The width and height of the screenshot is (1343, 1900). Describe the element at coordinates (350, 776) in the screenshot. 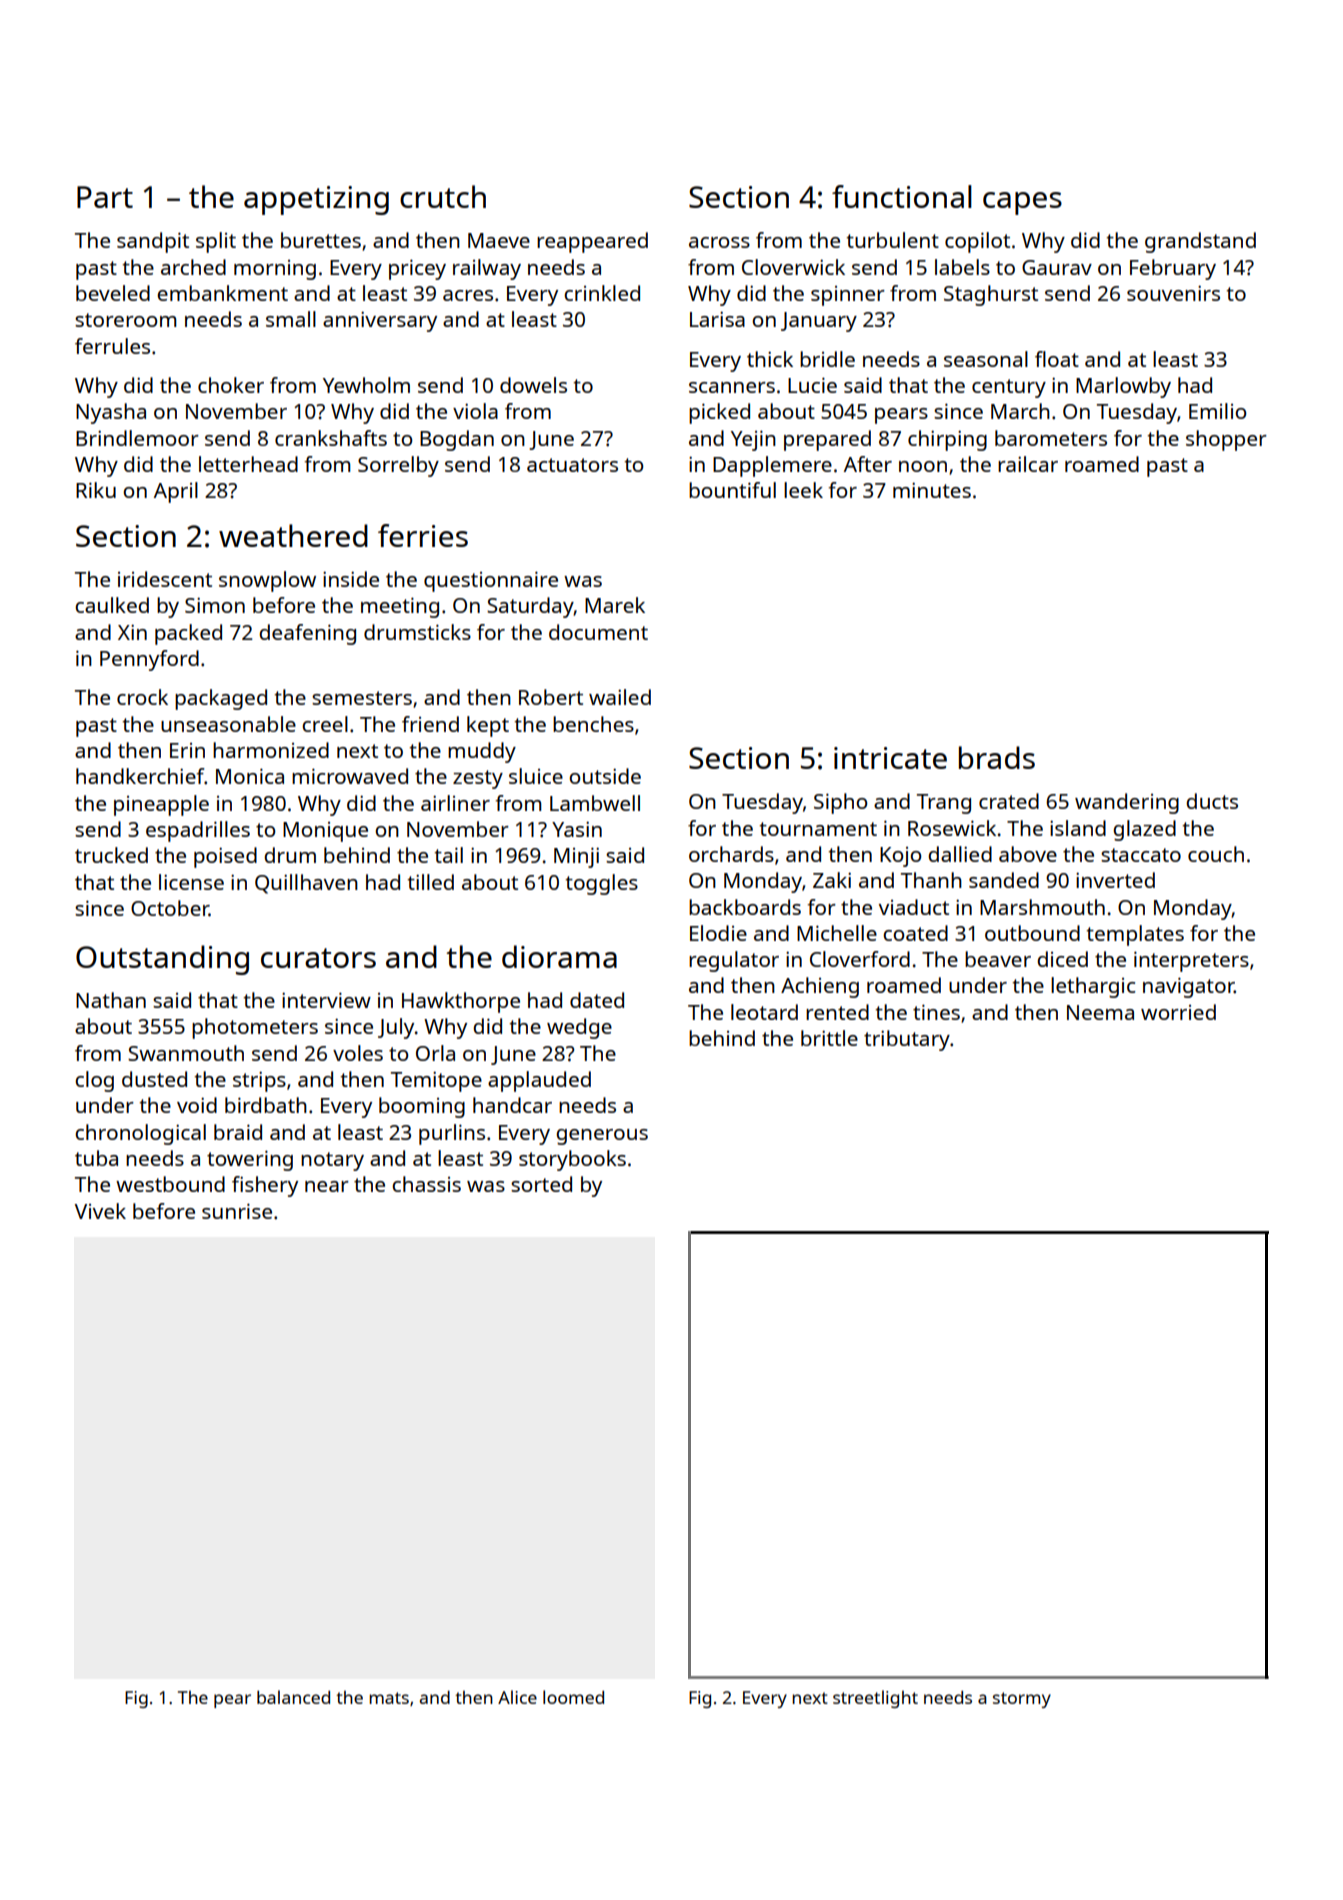

I see `microwaved` at that location.
